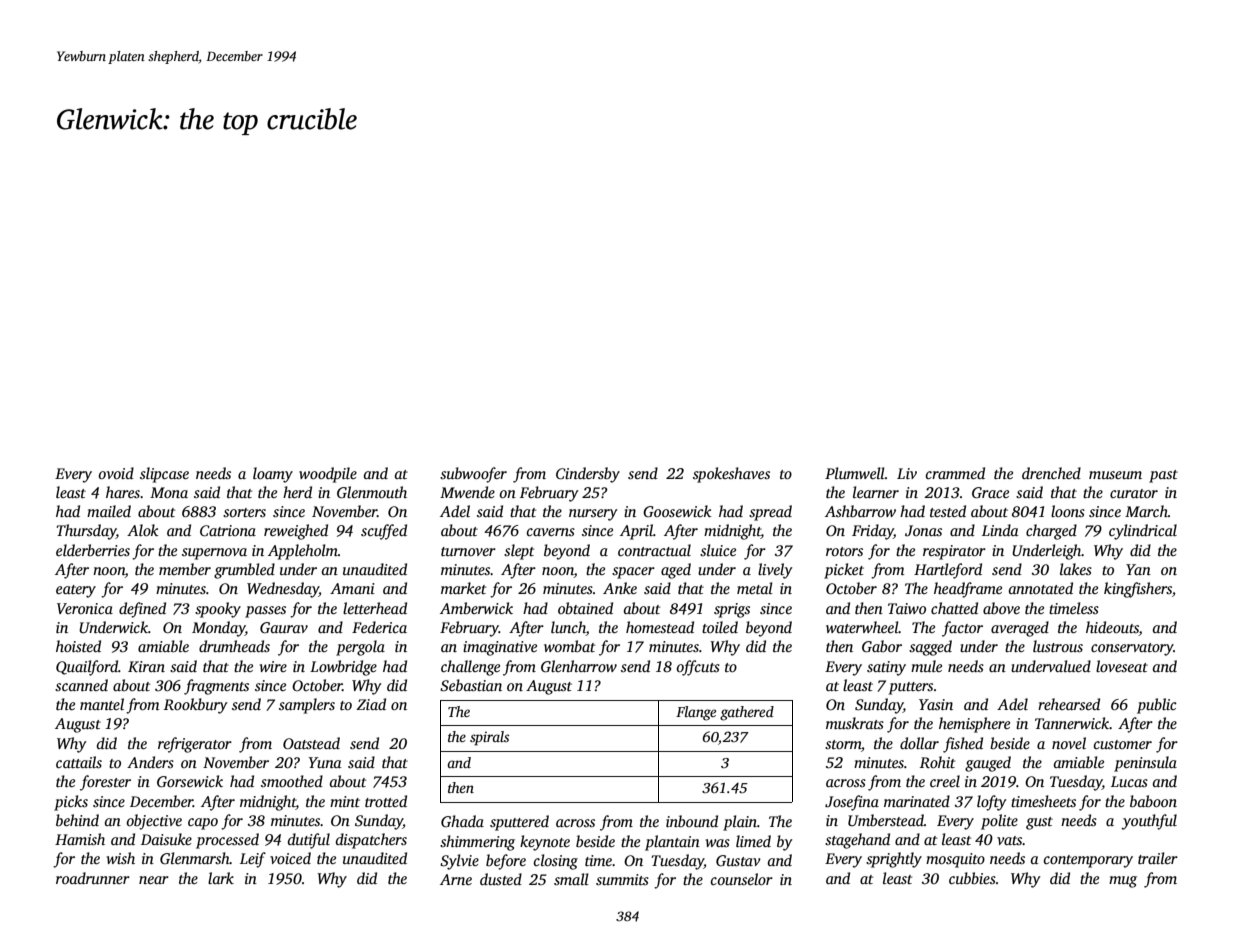 The height and width of the screenshot is (952, 1233). Describe the element at coordinates (214, 554) in the screenshot. I see `supernova` at that location.
